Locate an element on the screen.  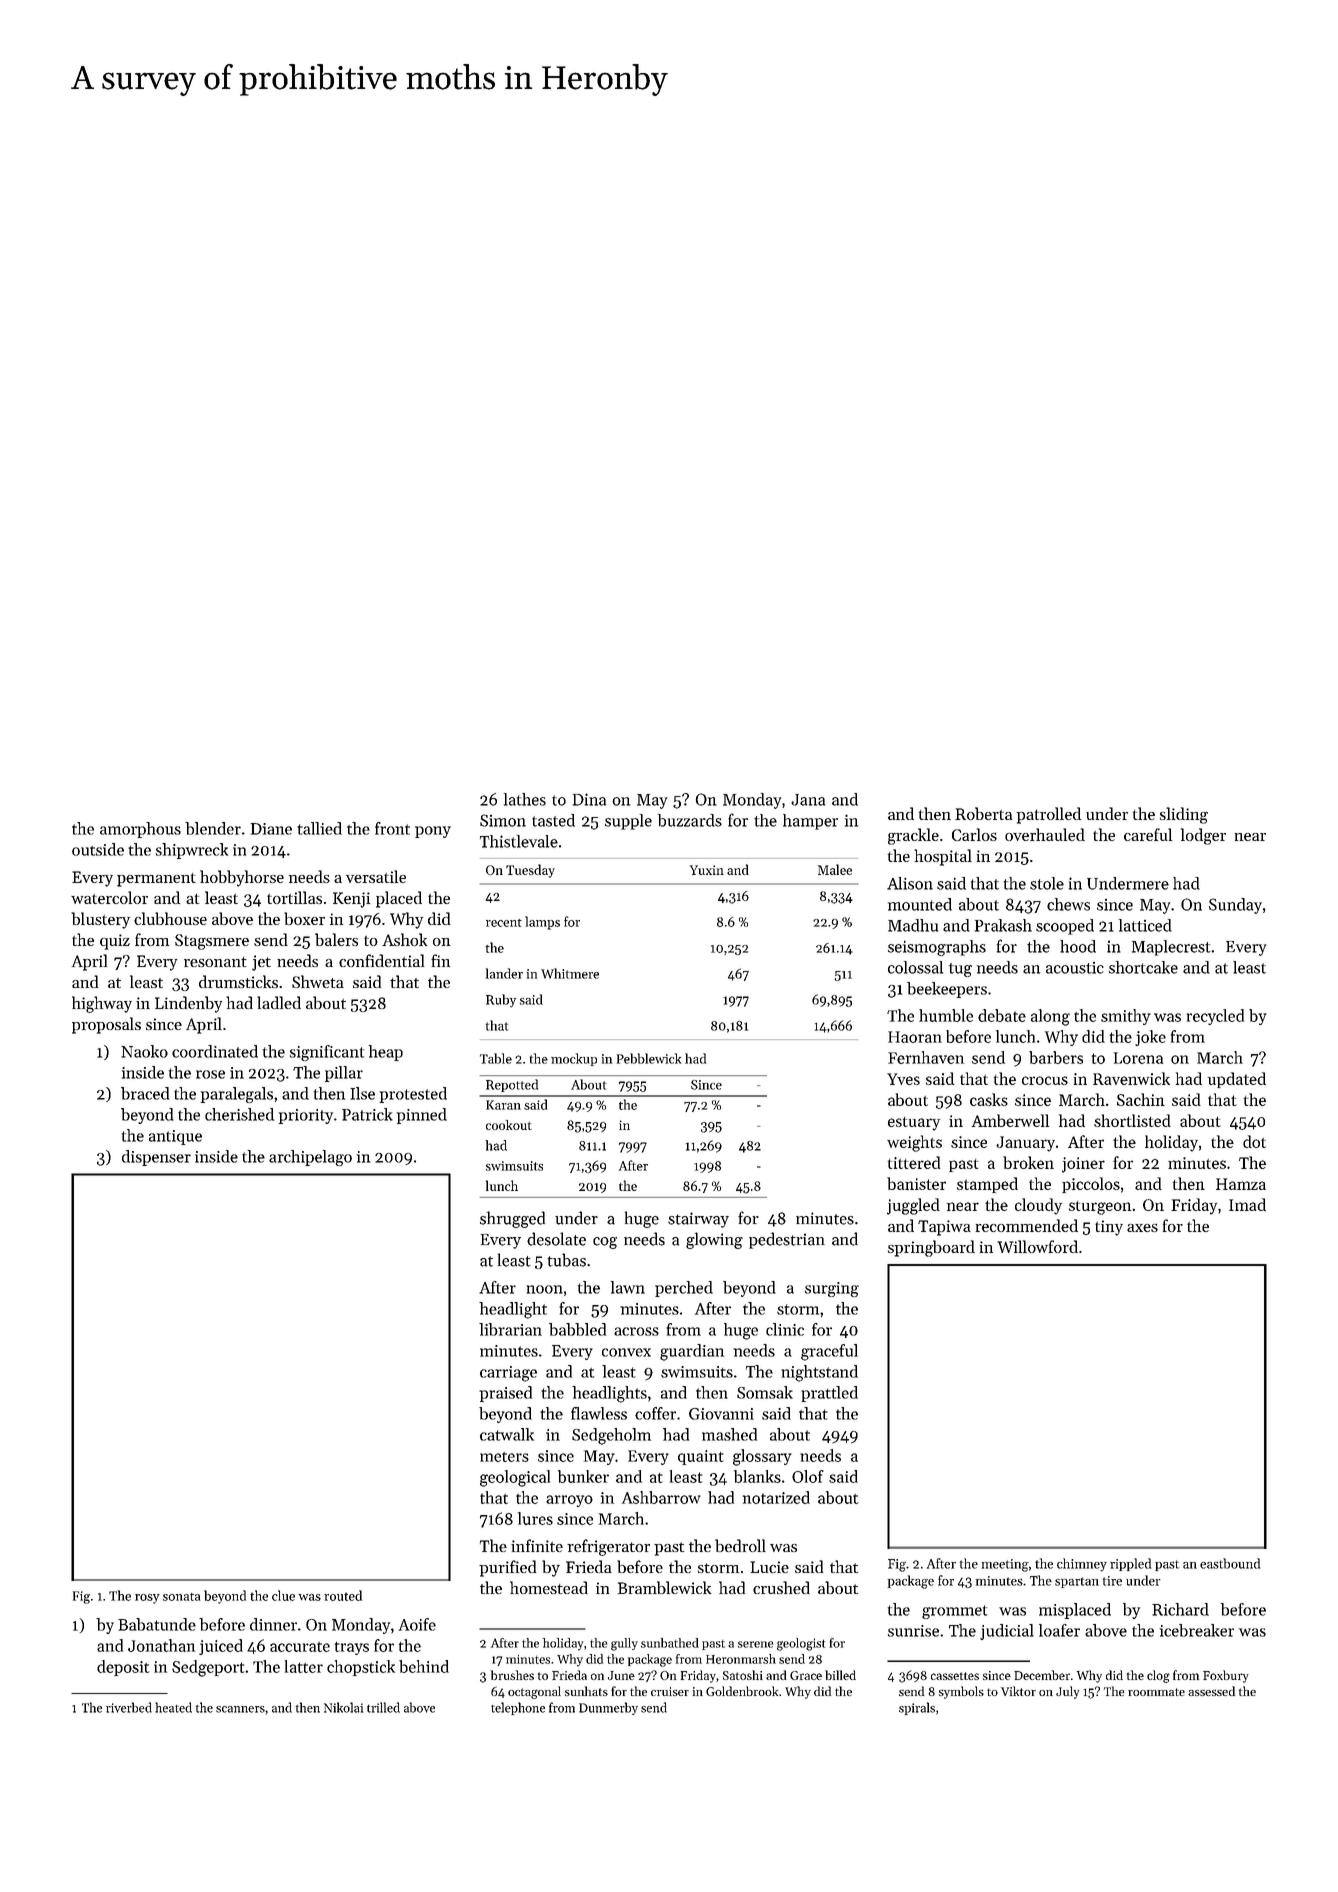
braced is located at coordinates (145, 1093).
